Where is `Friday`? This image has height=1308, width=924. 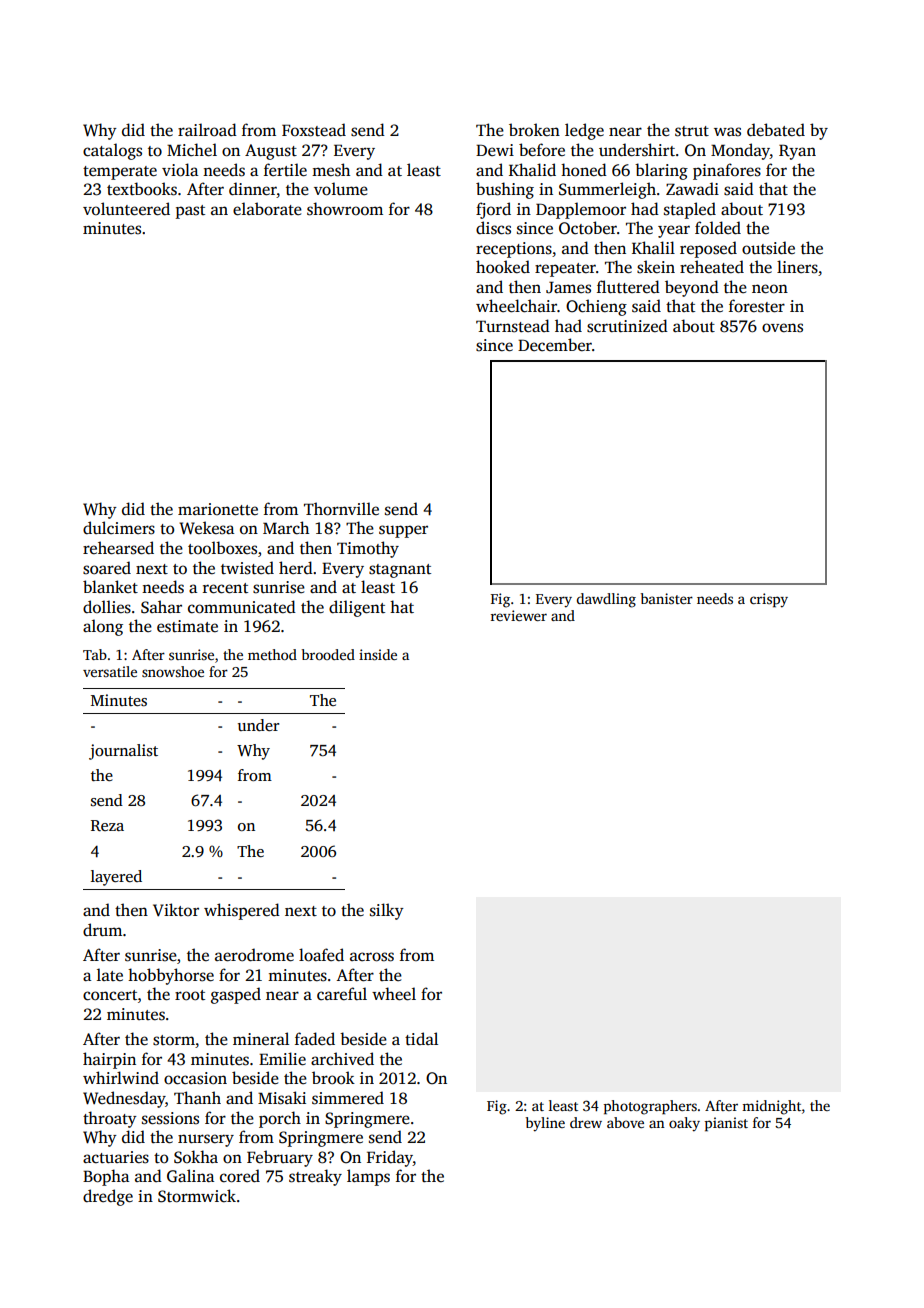
Friday is located at coordinates (390, 1158).
